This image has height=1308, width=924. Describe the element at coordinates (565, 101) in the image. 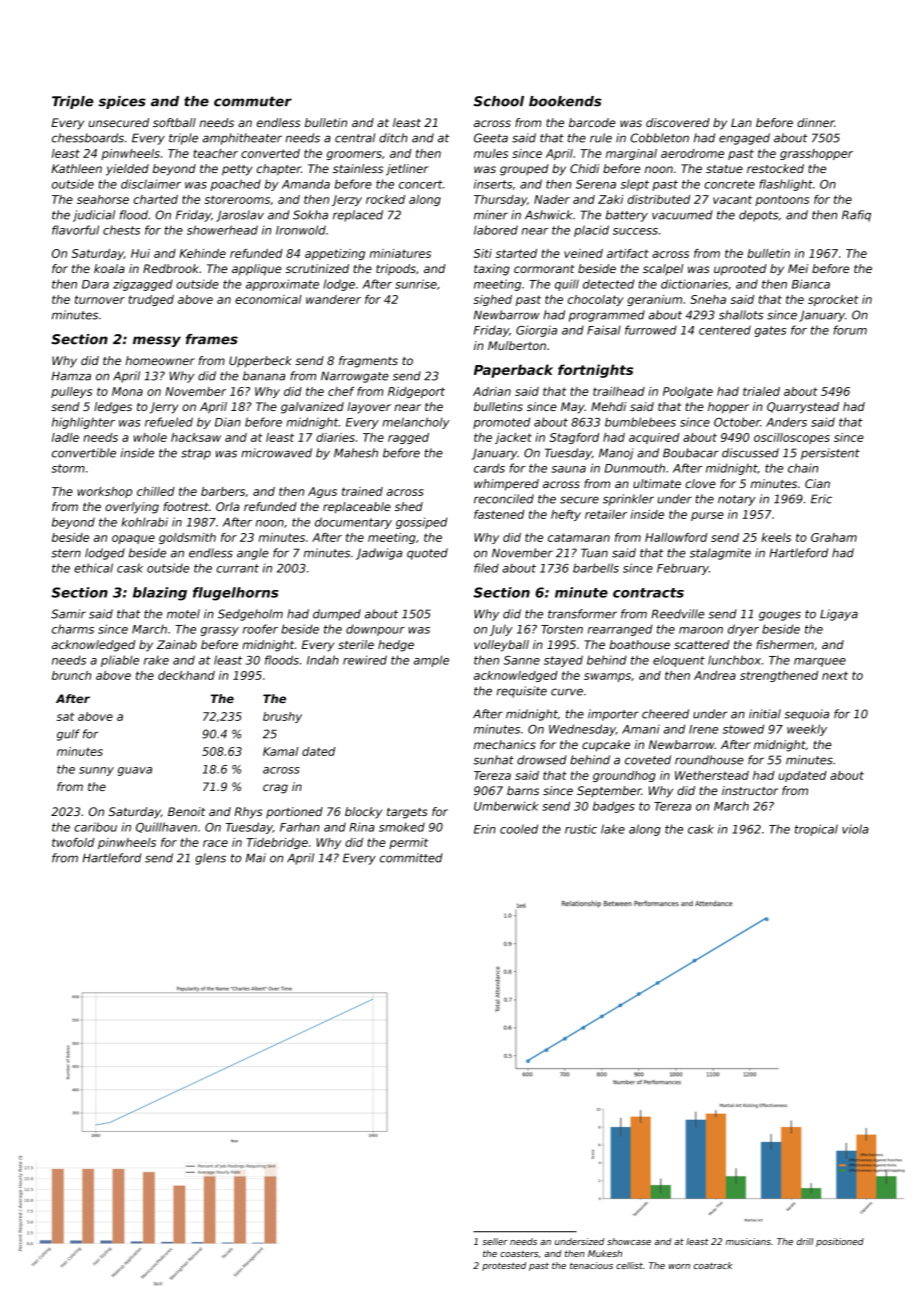

I see `bookends` at that location.
